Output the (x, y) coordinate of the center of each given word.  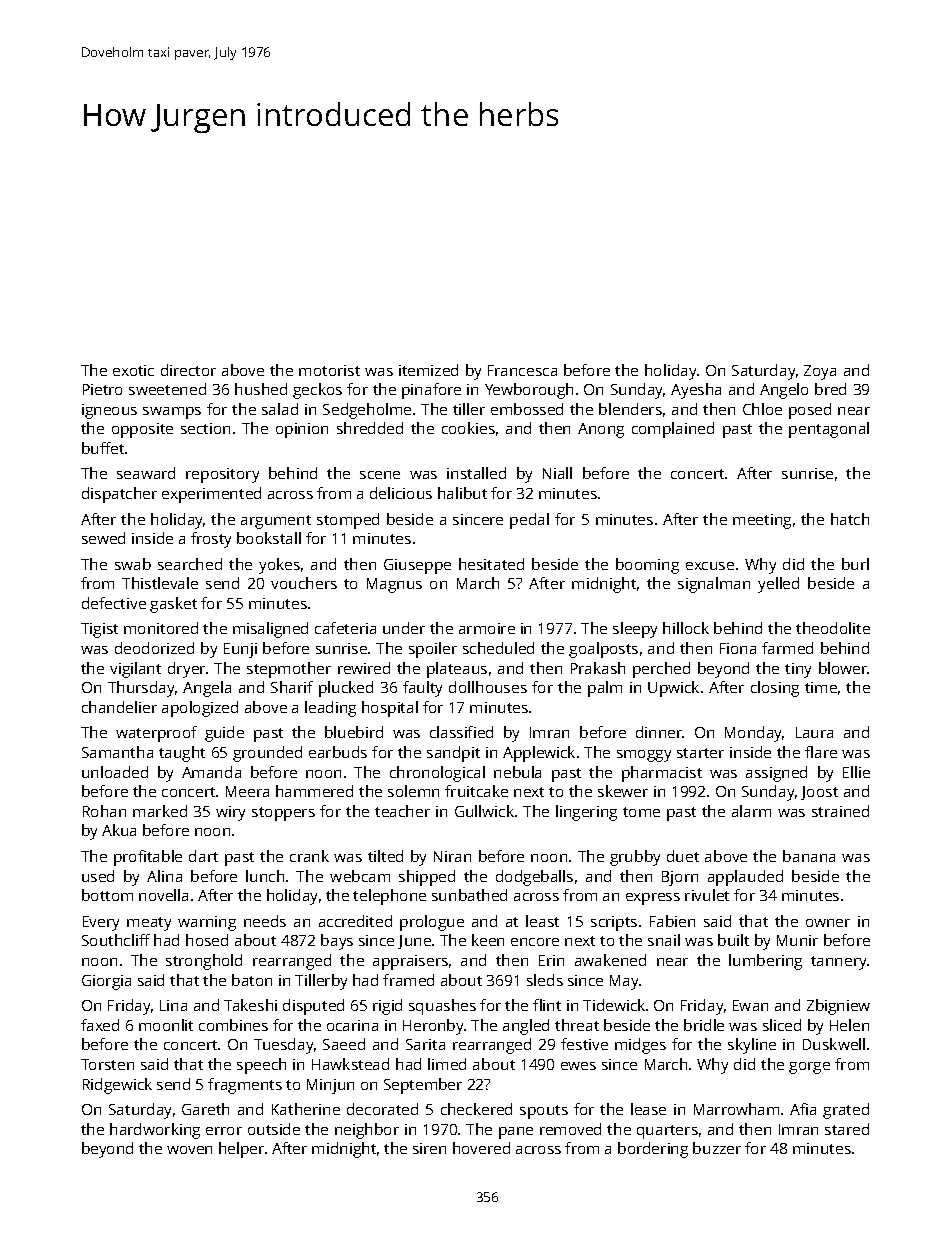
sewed (103, 538)
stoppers (283, 814)
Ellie (856, 772)
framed (408, 980)
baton (252, 980)
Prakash (598, 668)
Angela (207, 689)
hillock (686, 628)
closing (775, 689)
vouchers (304, 583)
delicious (401, 493)
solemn (413, 791)
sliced (782, 1025)
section (205, 428)
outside (274, 1129)
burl (855, 564)
